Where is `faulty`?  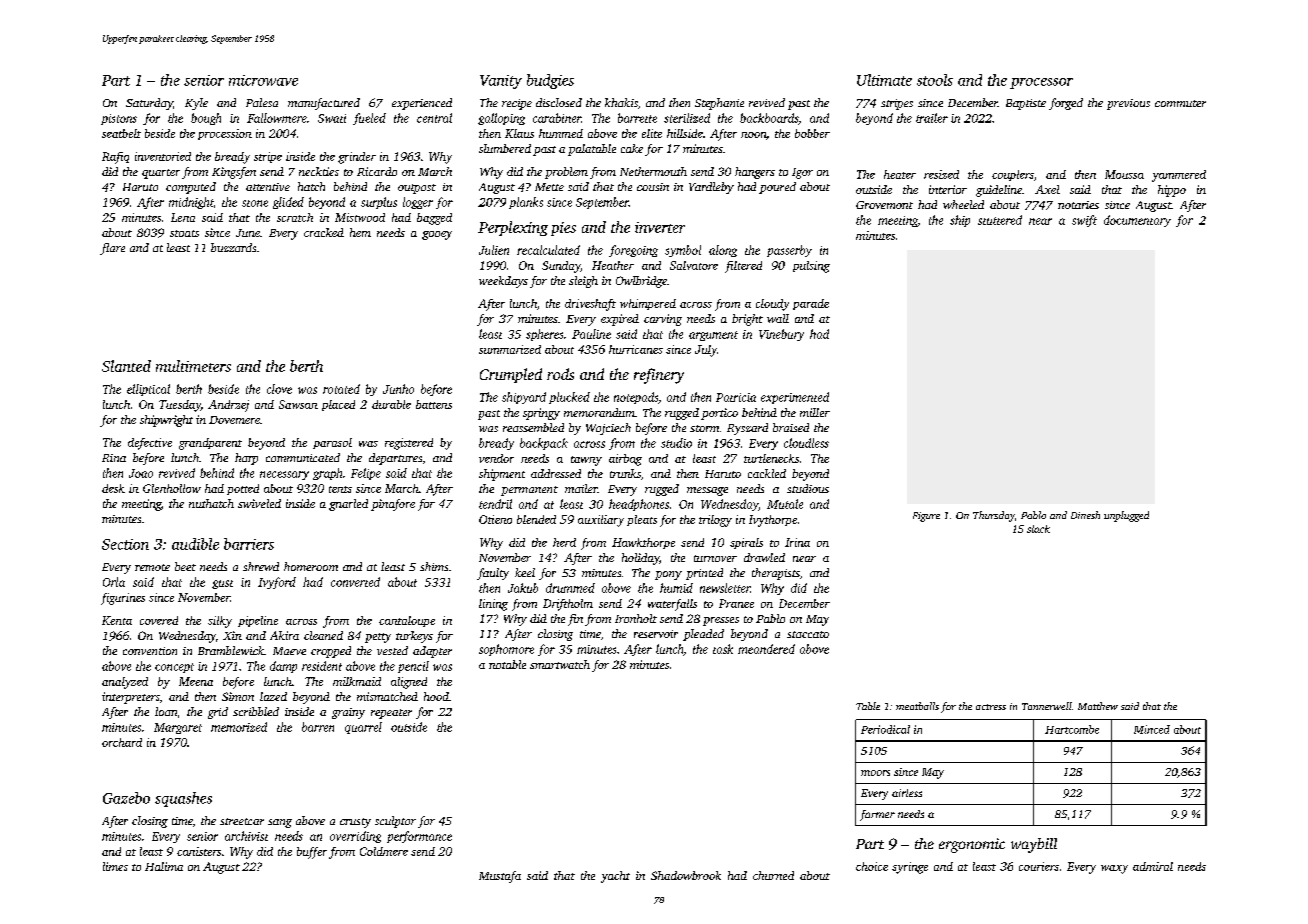 faulty is located at coordinates (493, 574).
